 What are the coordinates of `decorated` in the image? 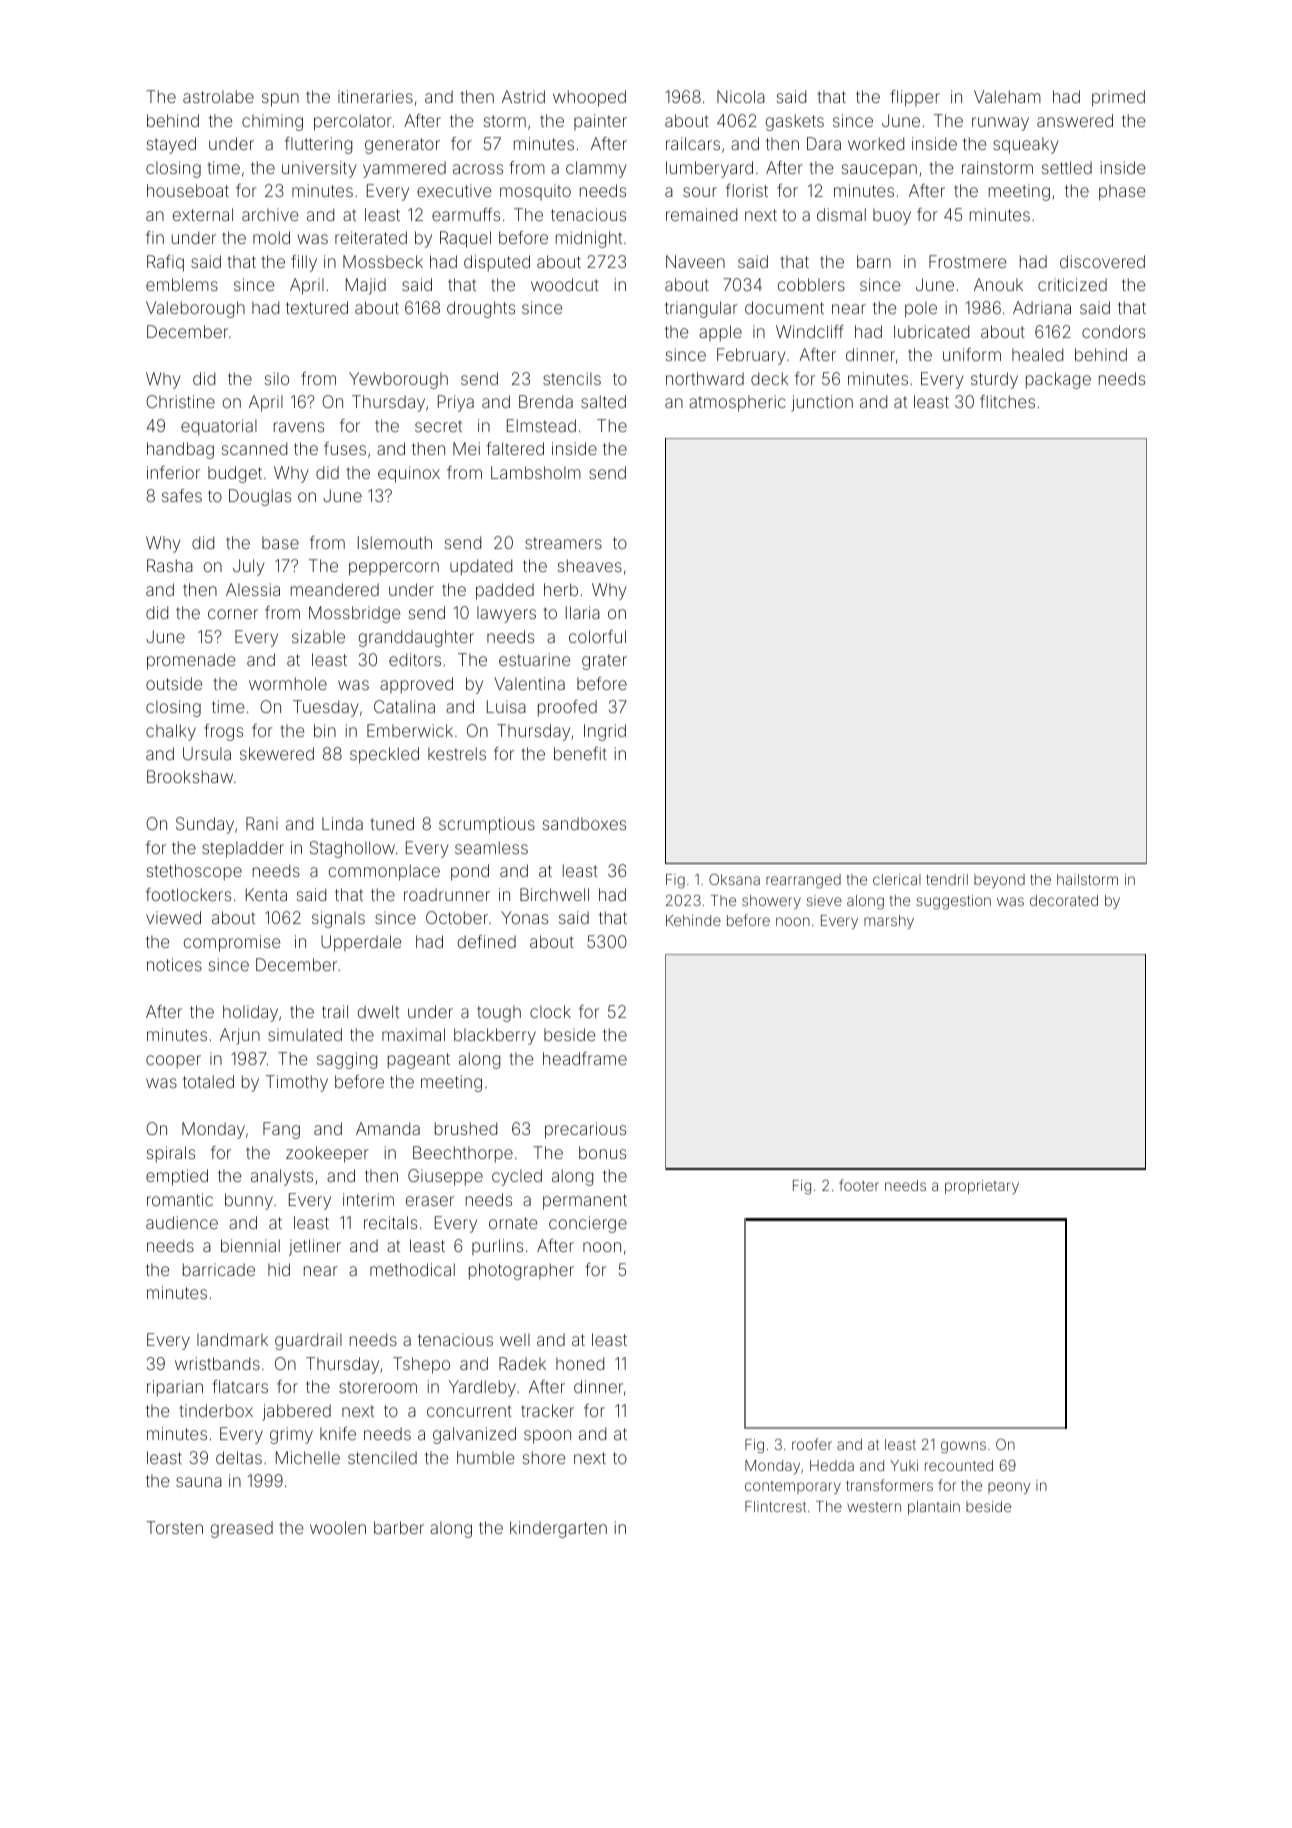 It's located at (1064, 900).
